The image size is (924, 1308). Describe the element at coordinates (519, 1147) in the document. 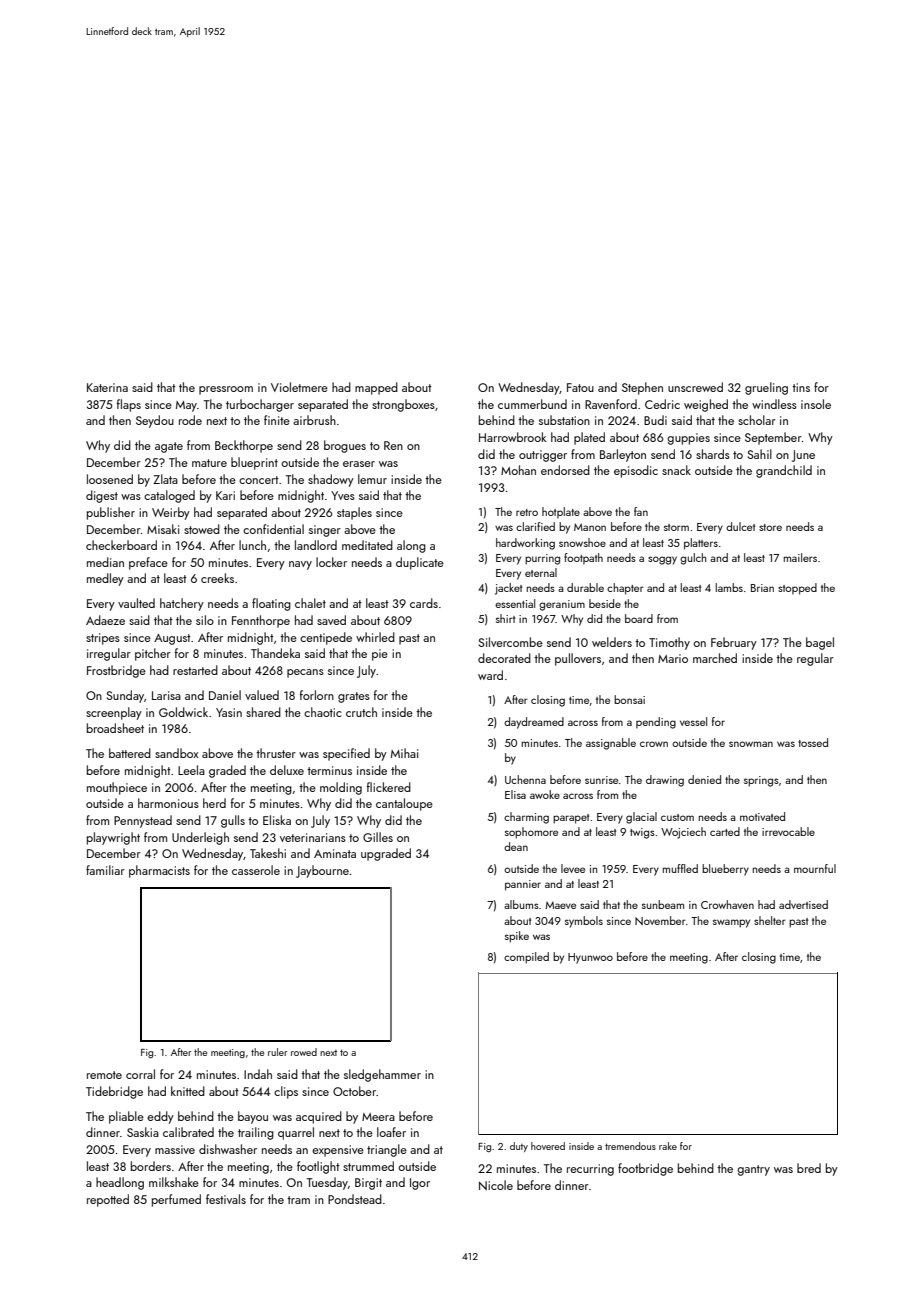

I see `duty` at that location.
